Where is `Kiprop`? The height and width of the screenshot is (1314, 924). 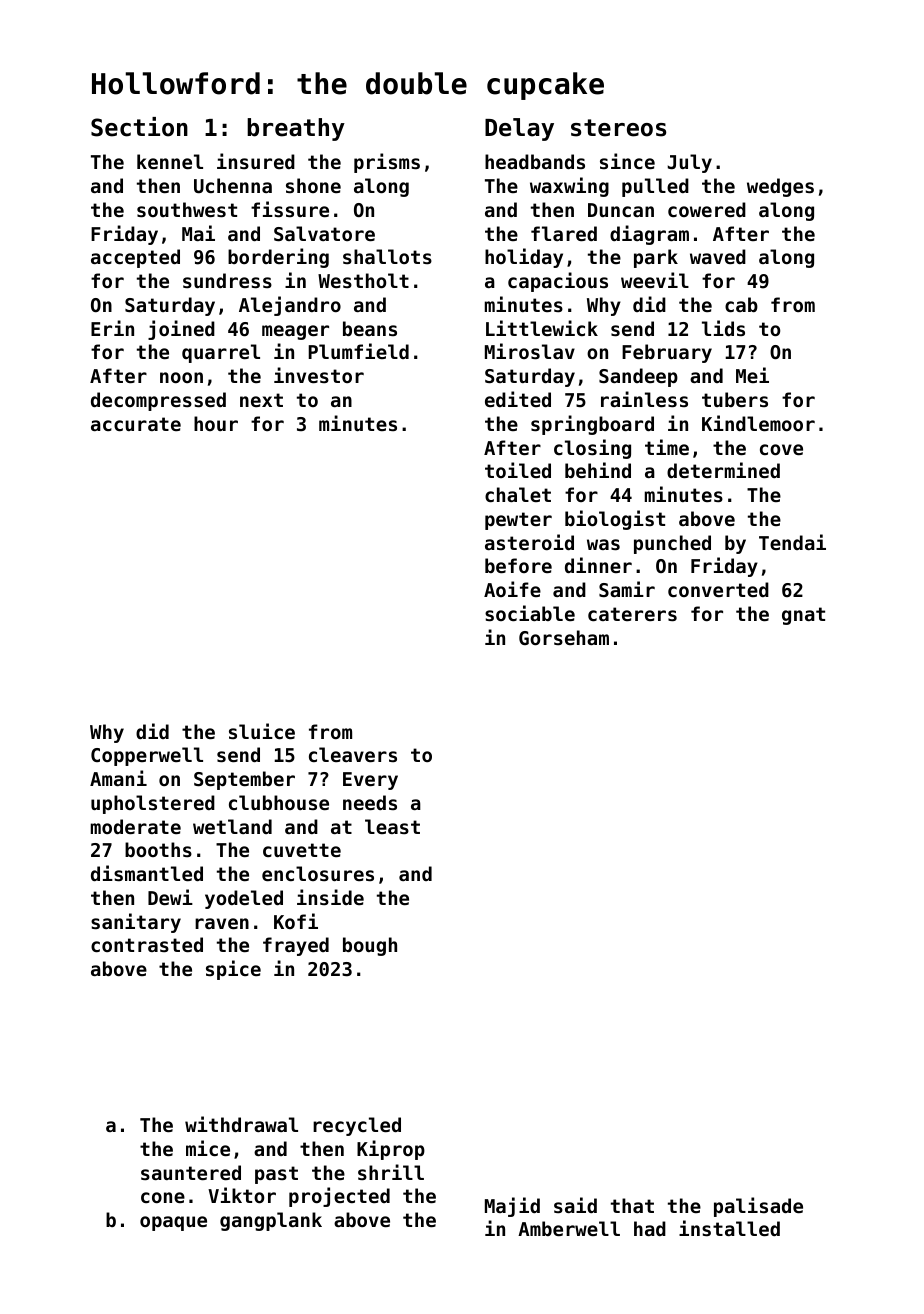
Kiprop is located at coordinates (391, 1150).
